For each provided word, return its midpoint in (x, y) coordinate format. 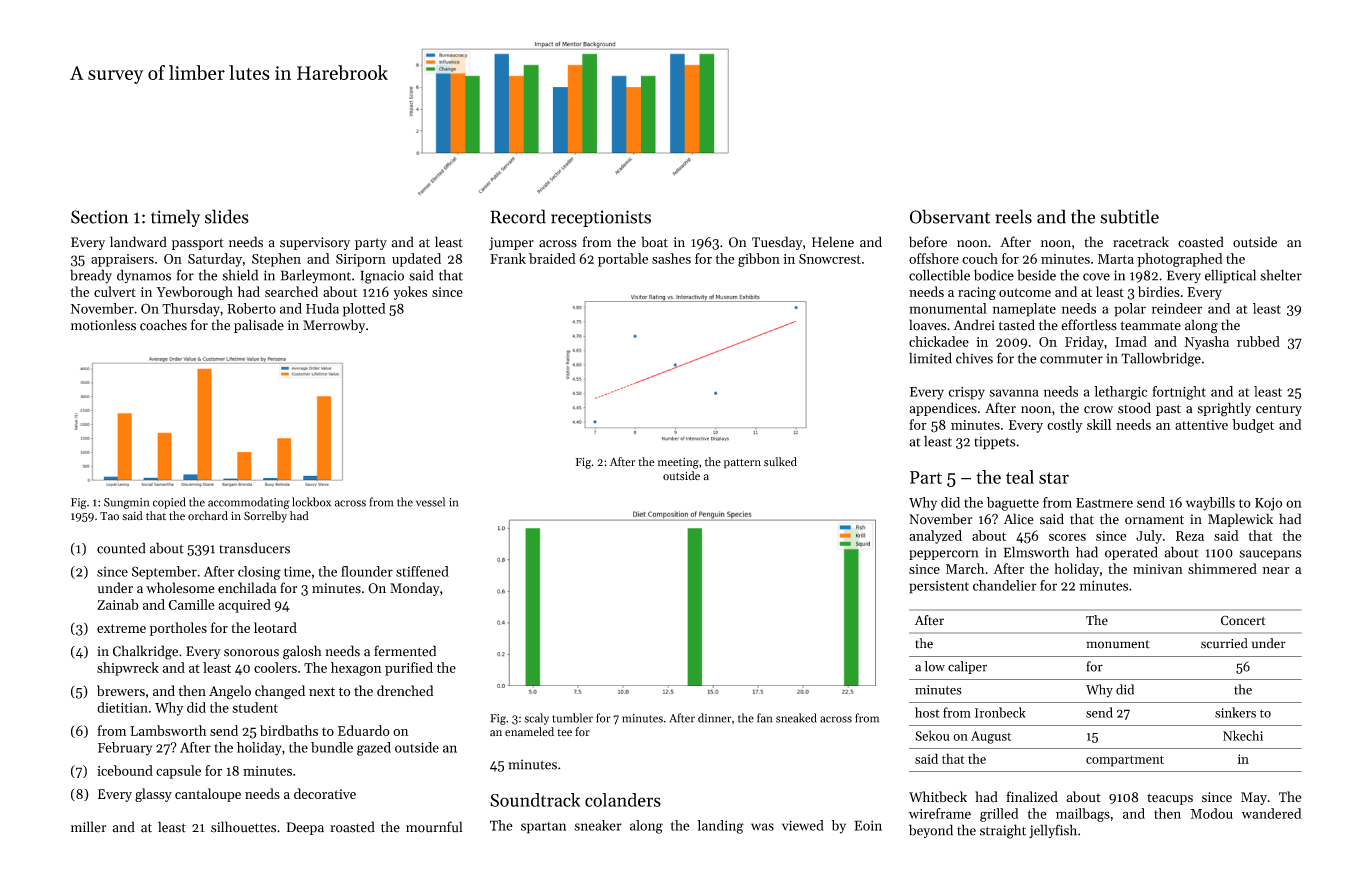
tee (564, 733)
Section (99, 217)
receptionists (601, 218)
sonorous (251, 653)
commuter (1071, 359)
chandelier (1005, 585)
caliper (967, 667)
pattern (742, 464)
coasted (1201, 242)
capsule (178, 772)
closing (259, 573)
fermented (405, 651)
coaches (163, 325)
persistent (939, 587)
